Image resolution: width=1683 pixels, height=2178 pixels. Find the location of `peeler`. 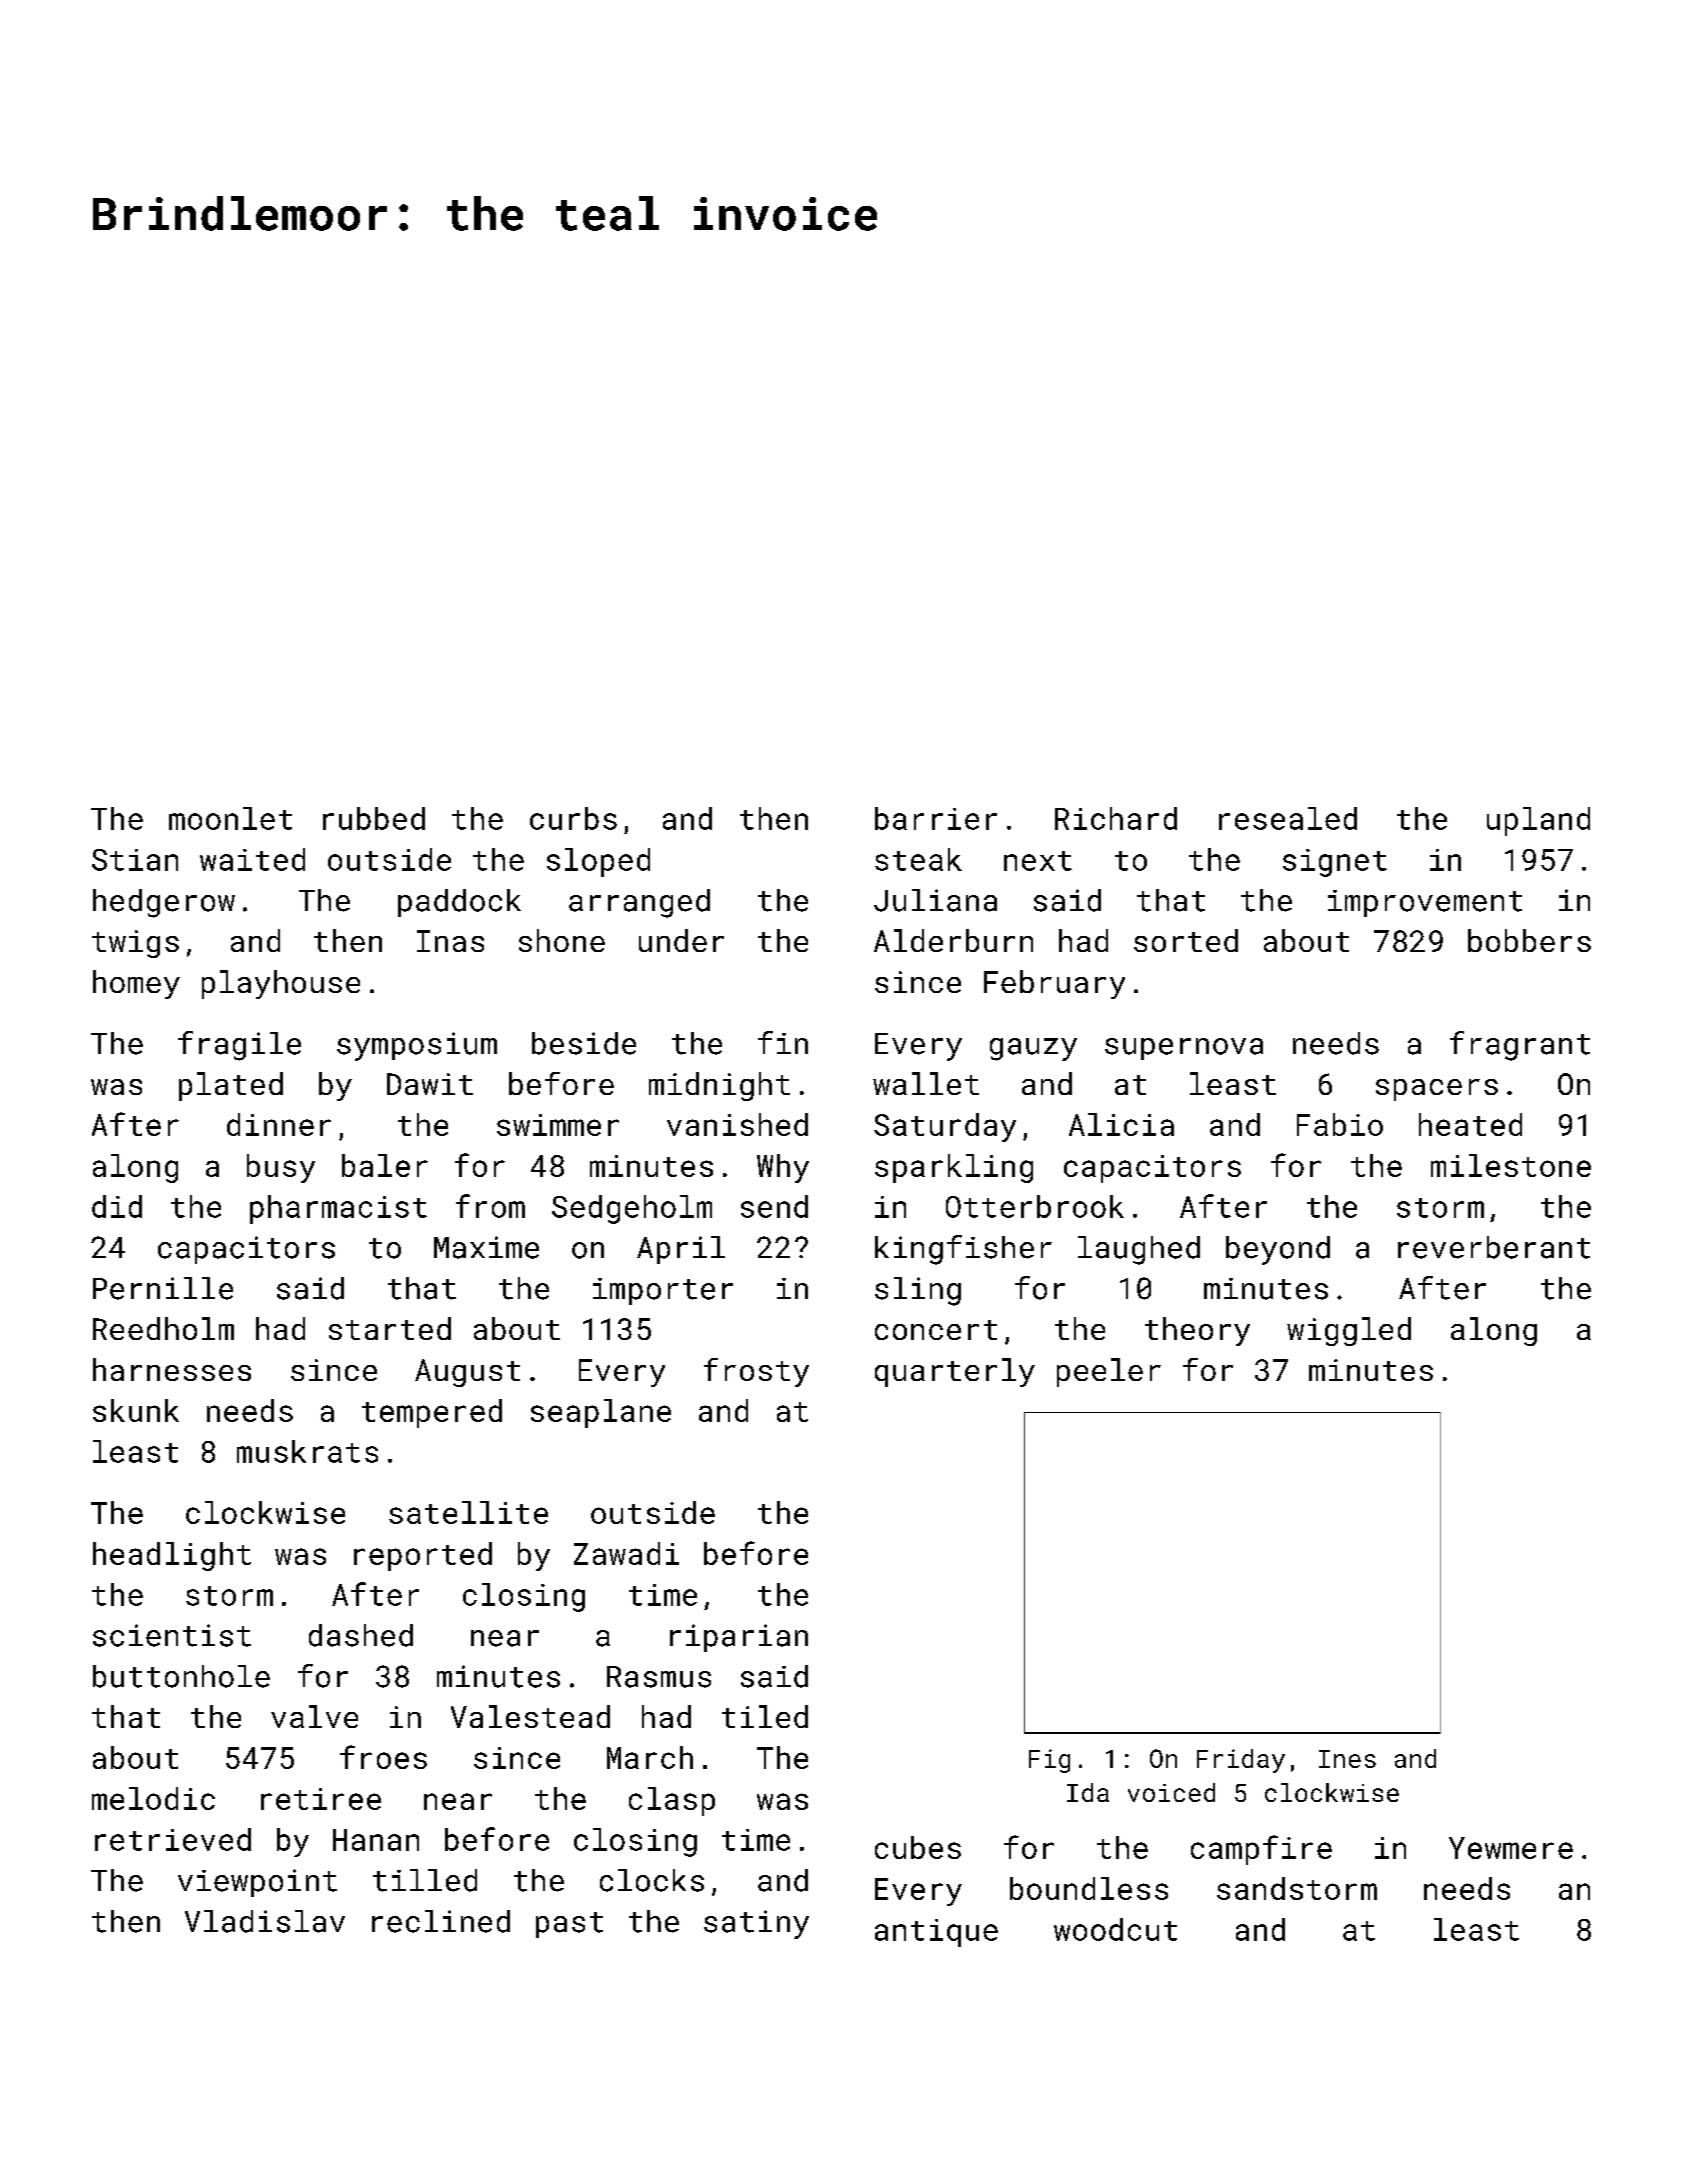

peeler is located at coordinates (1109, 1372).
